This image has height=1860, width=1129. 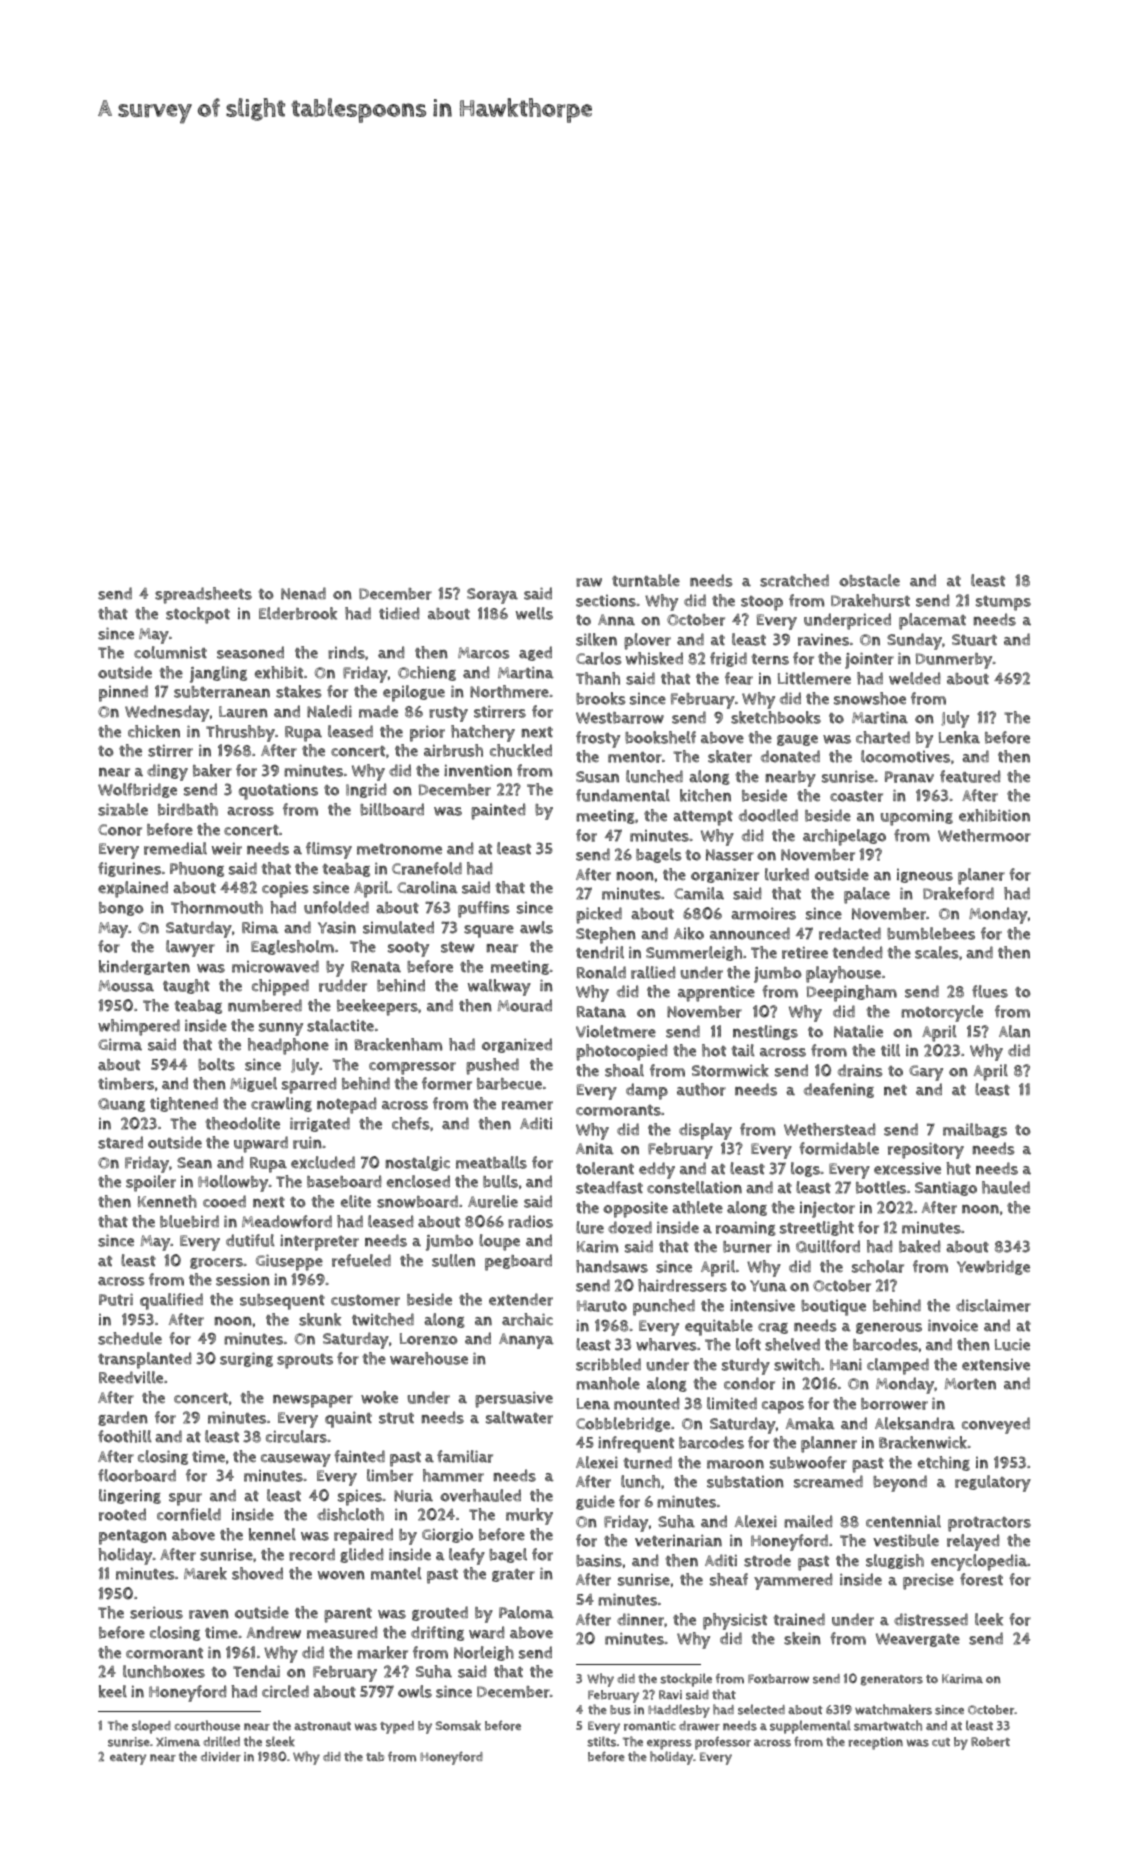 What do you see at coordinates (953, 1325) in the image?
I see `invoice` at bounding box center [953, 1325].
